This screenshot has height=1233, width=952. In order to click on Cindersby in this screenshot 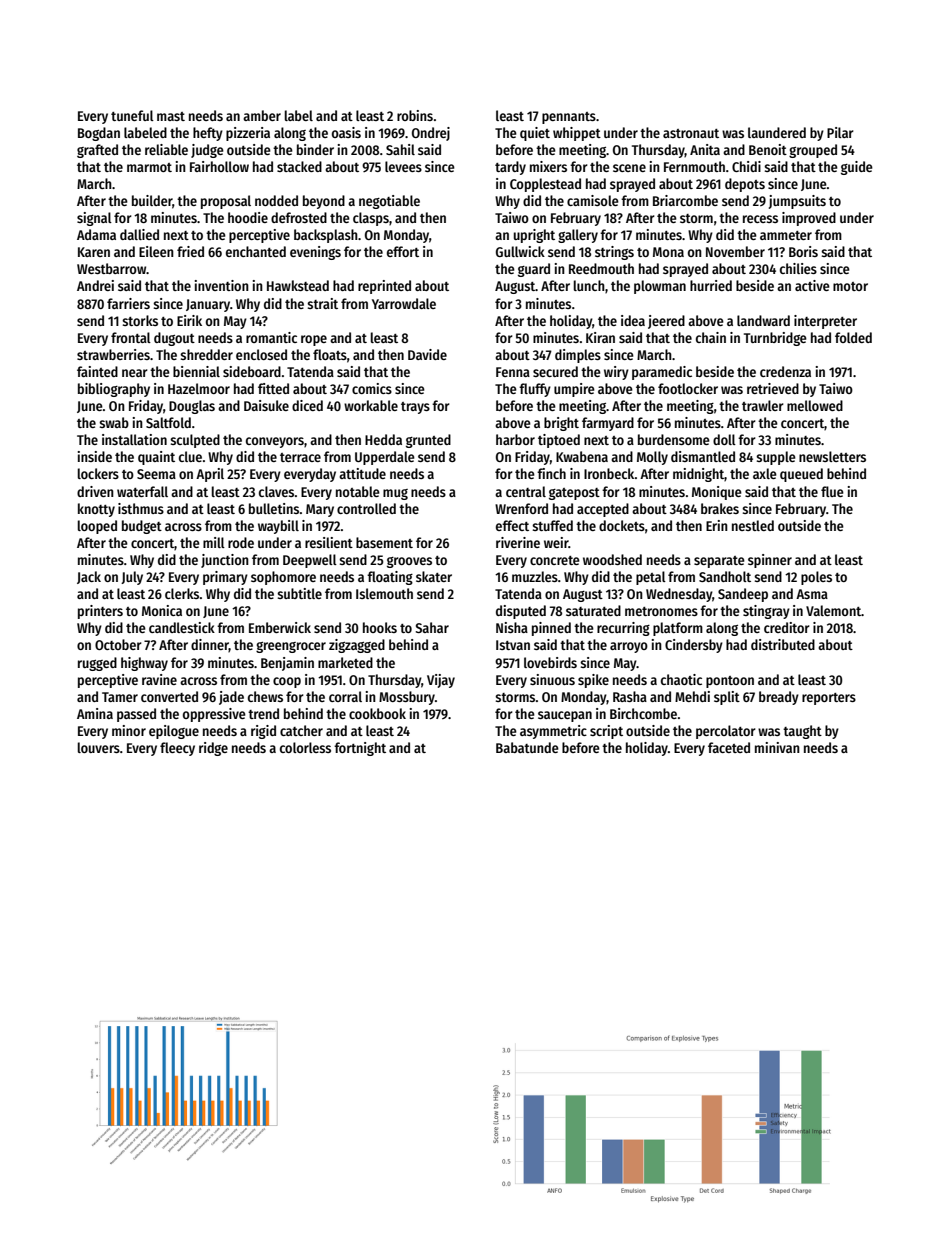, I will do `click(694, 646)`.
